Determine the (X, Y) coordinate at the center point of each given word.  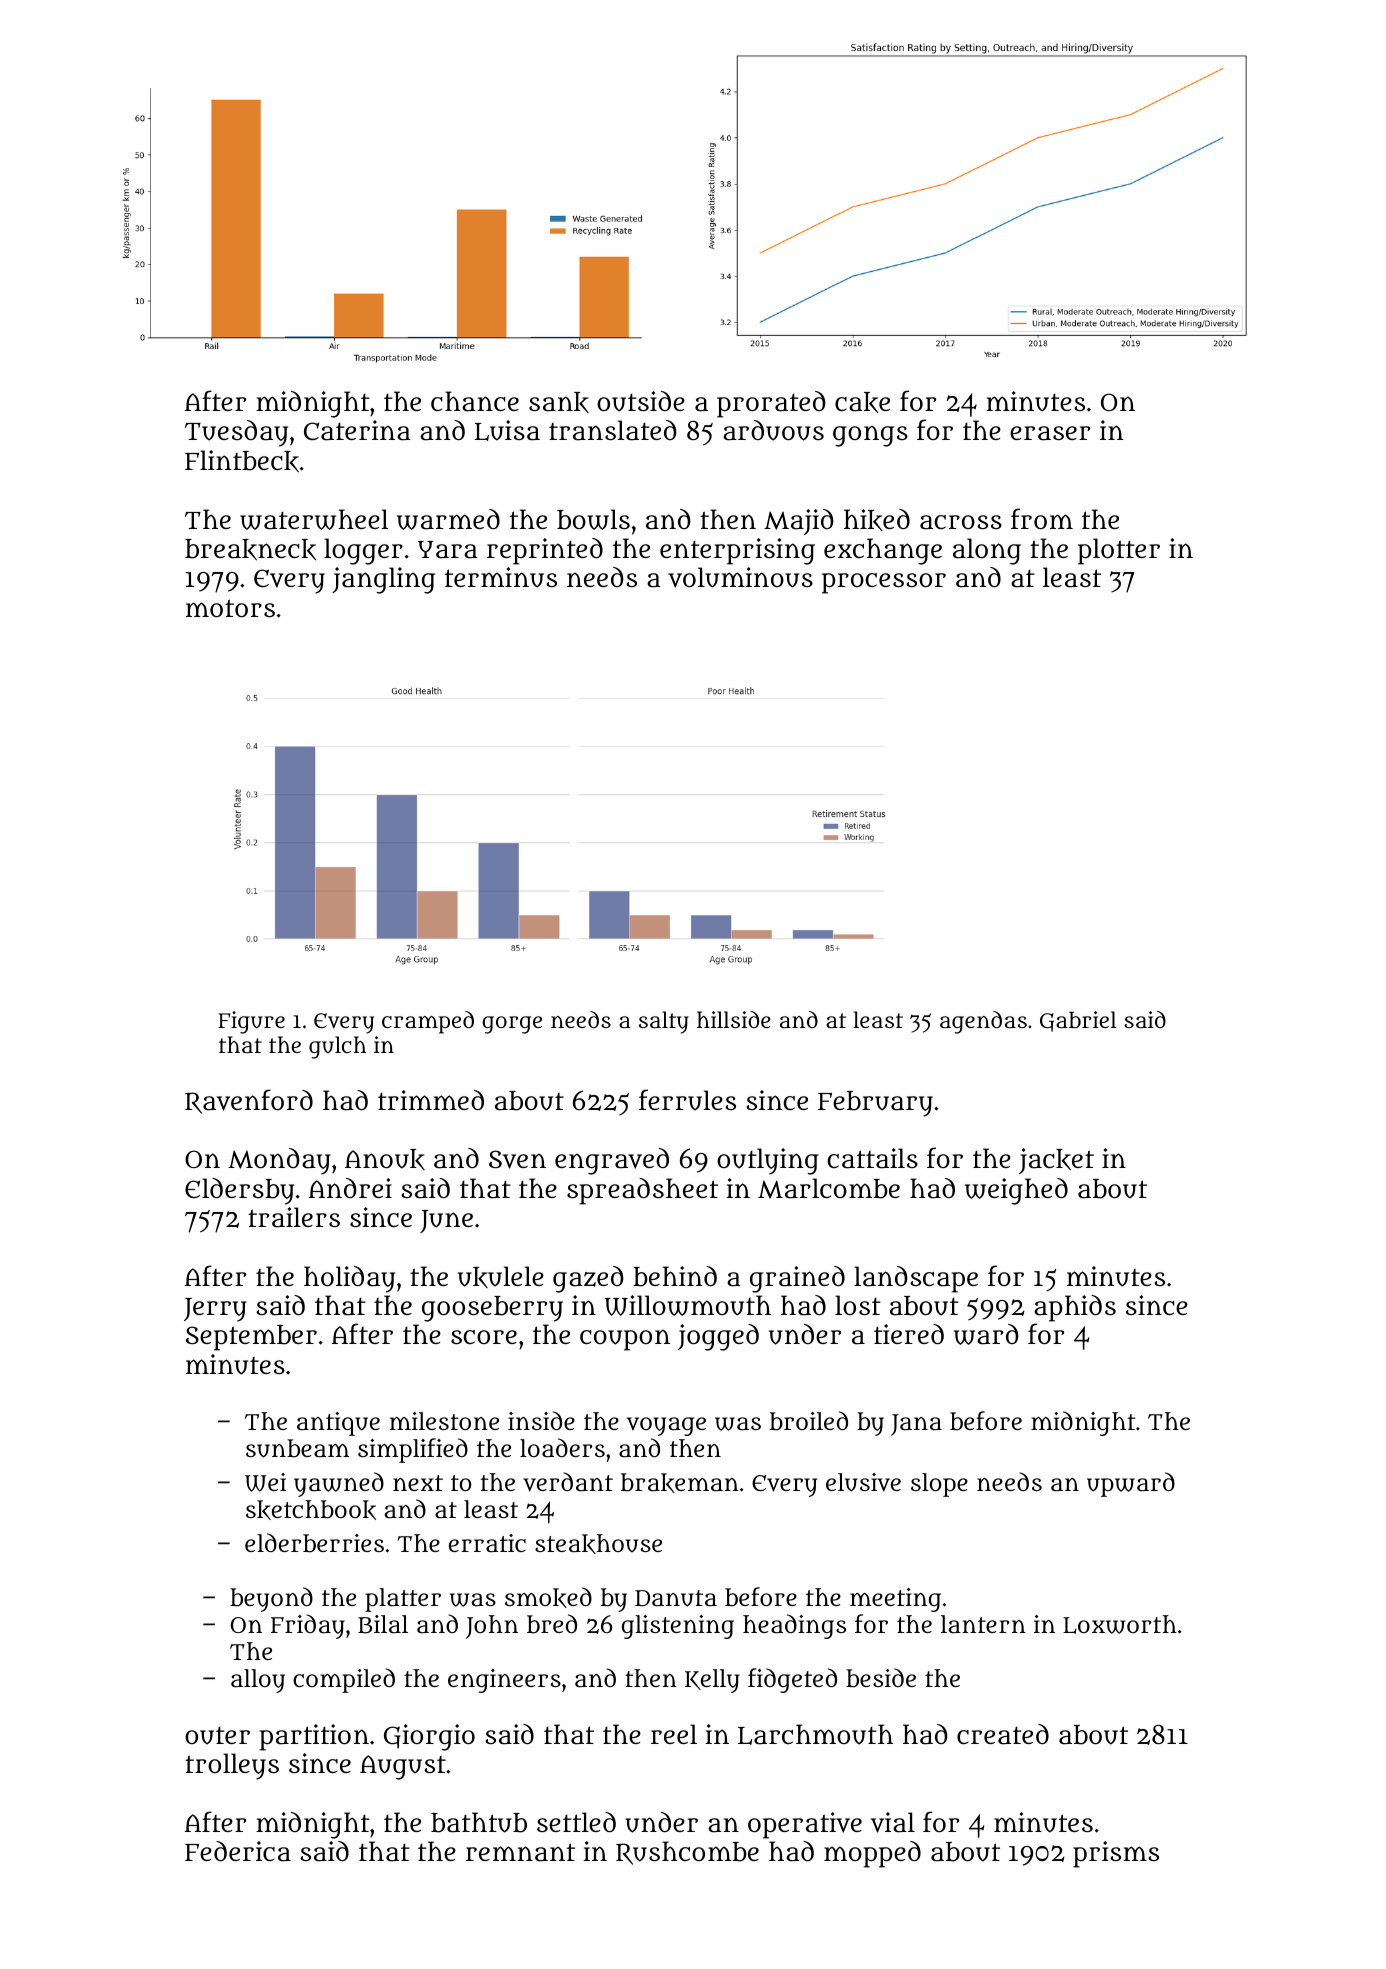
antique (338, 1424)
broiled (809, 1421)
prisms (1116, 1854)
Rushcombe (687, 1853)
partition (314, 1737)
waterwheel (314, 519)
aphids (1075, 1308)
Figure (251, 1022)
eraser (1050, 433)
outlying (768, 1161)
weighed (1016, 1191)
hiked (877, 520)
